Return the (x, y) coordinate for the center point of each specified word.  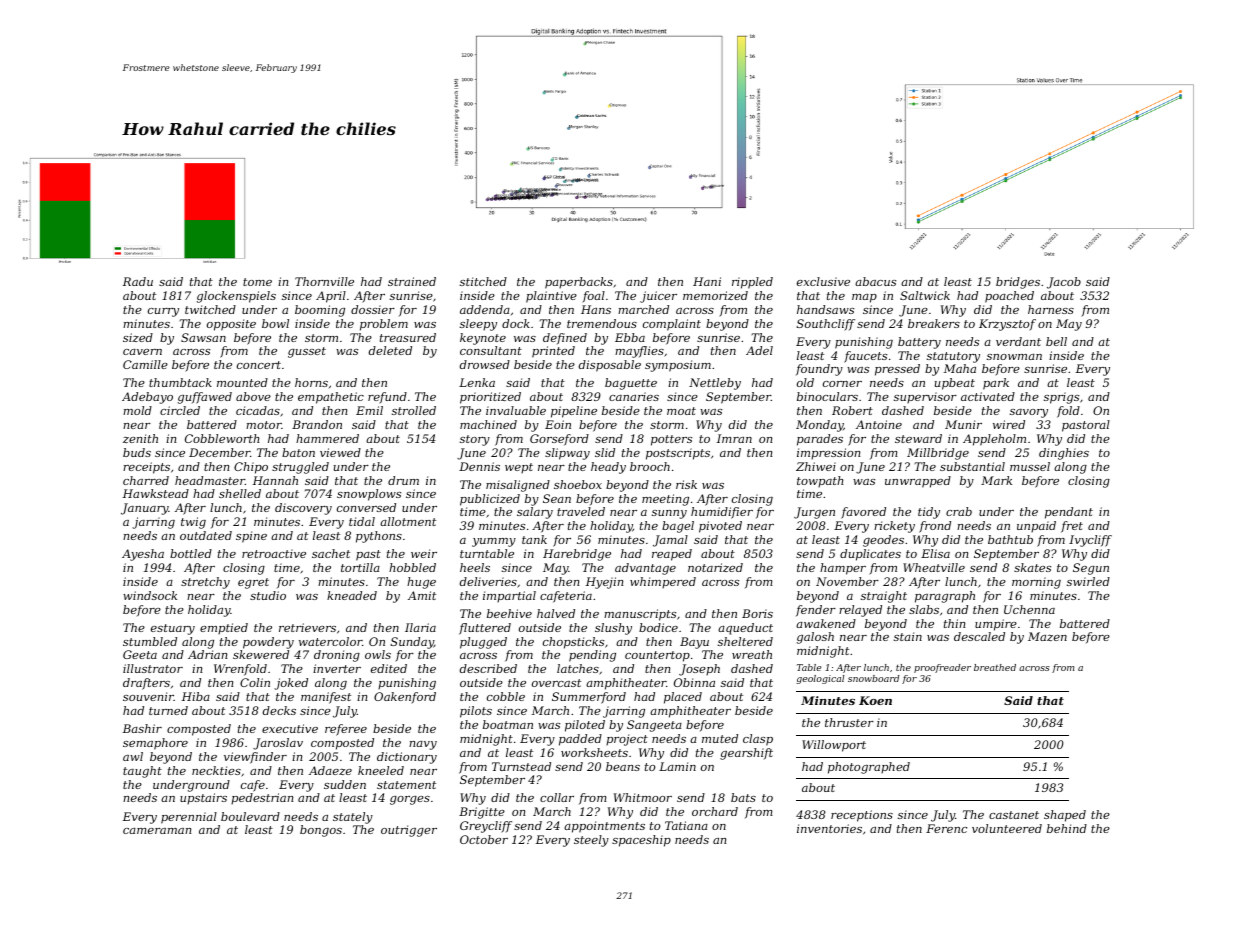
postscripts (678, 454)
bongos (321, 831)
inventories (829, 828)
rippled (752, 283)
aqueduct (745, 629)
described (488, 668)
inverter (337, 668)
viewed (340, 452)
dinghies (1064, 454)
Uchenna (1029, 609)
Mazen (1047, 636)
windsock (150, 595)
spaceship (641, 841)
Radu (138, 281)
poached (1009, 297)
